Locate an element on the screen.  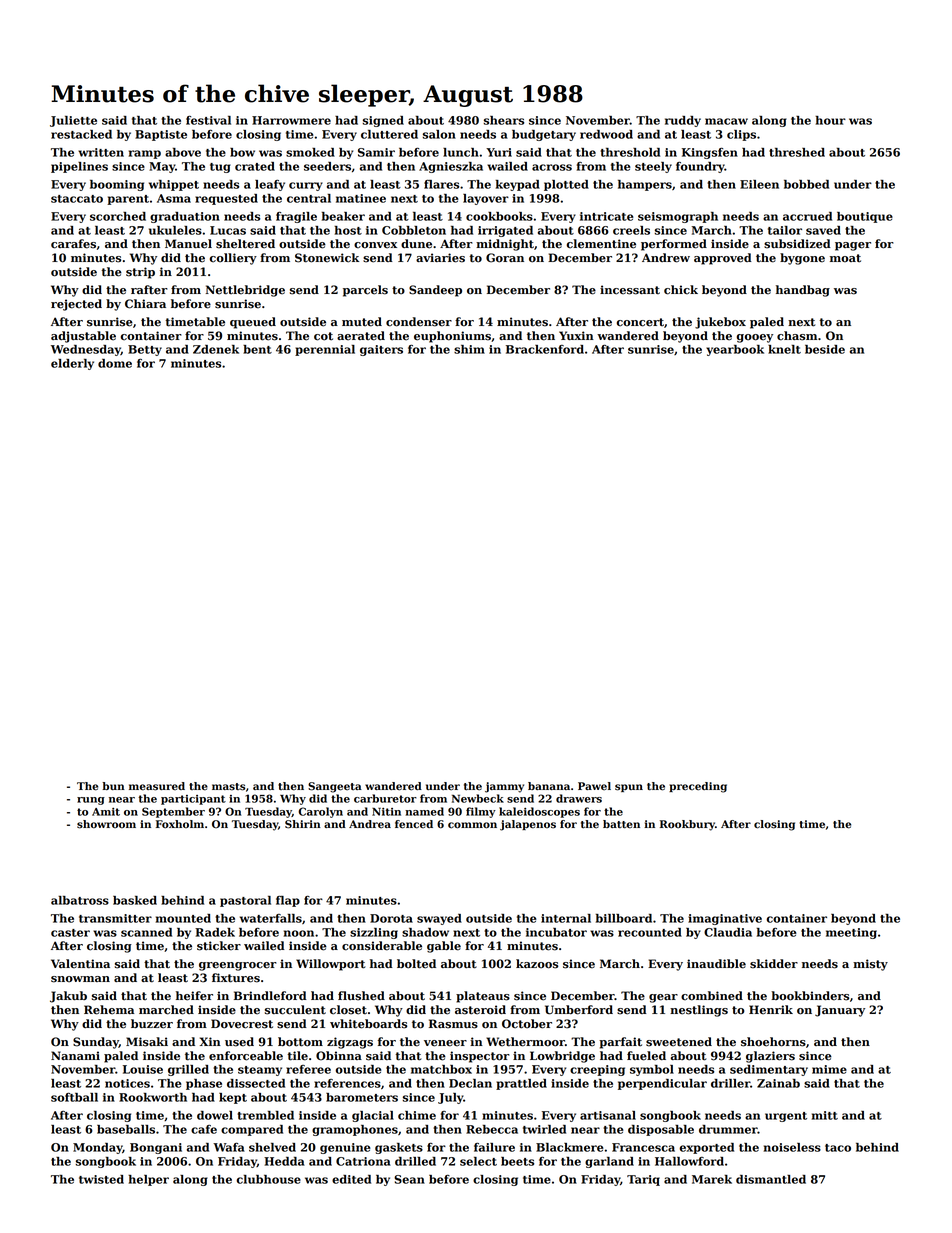
Sean is located at coordinates (409, 1179).
